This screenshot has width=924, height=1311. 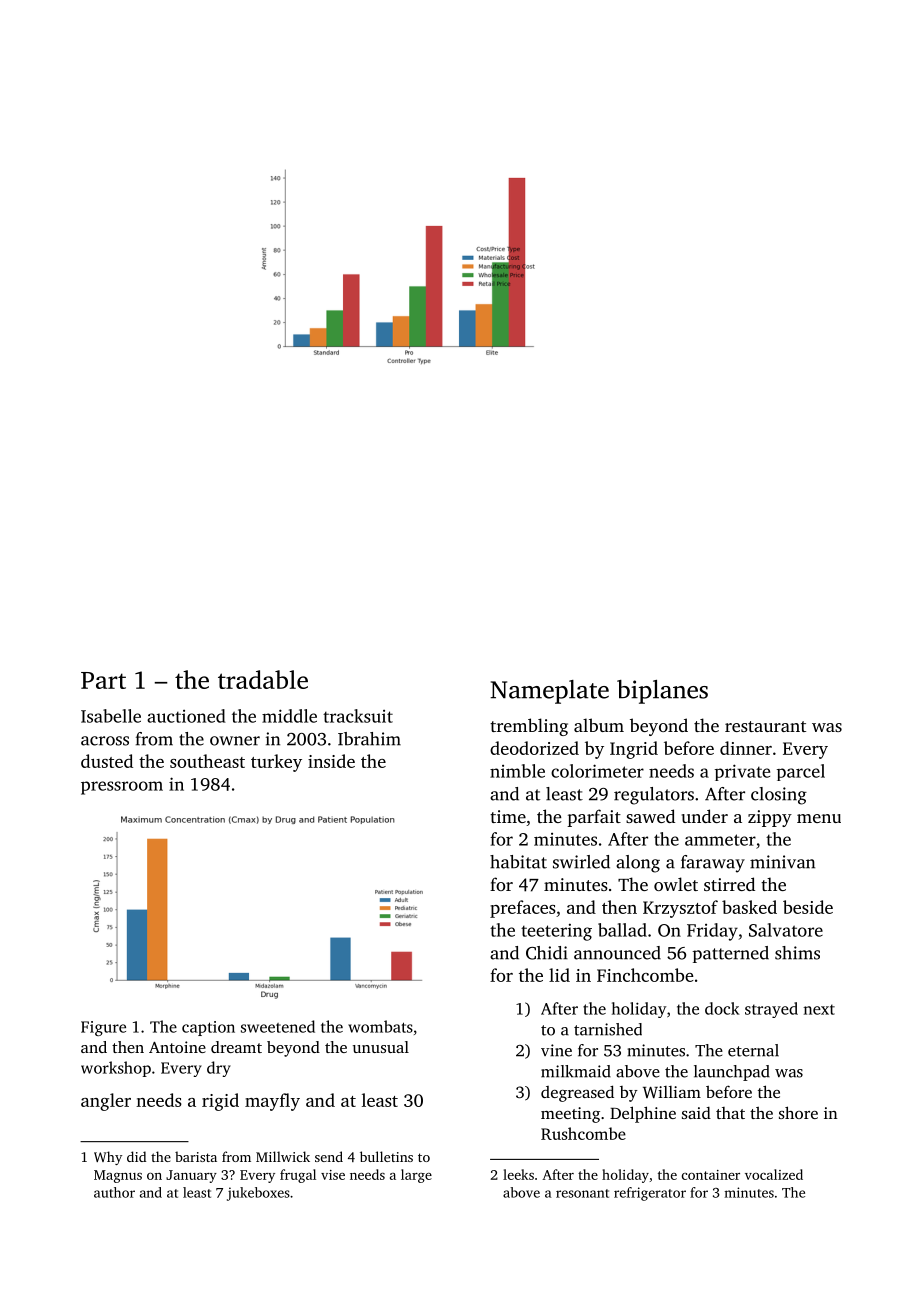 What do you see at coordinates (518, 862) in the screenshot?
I see `habitat` at bounding box center [518, 862].
